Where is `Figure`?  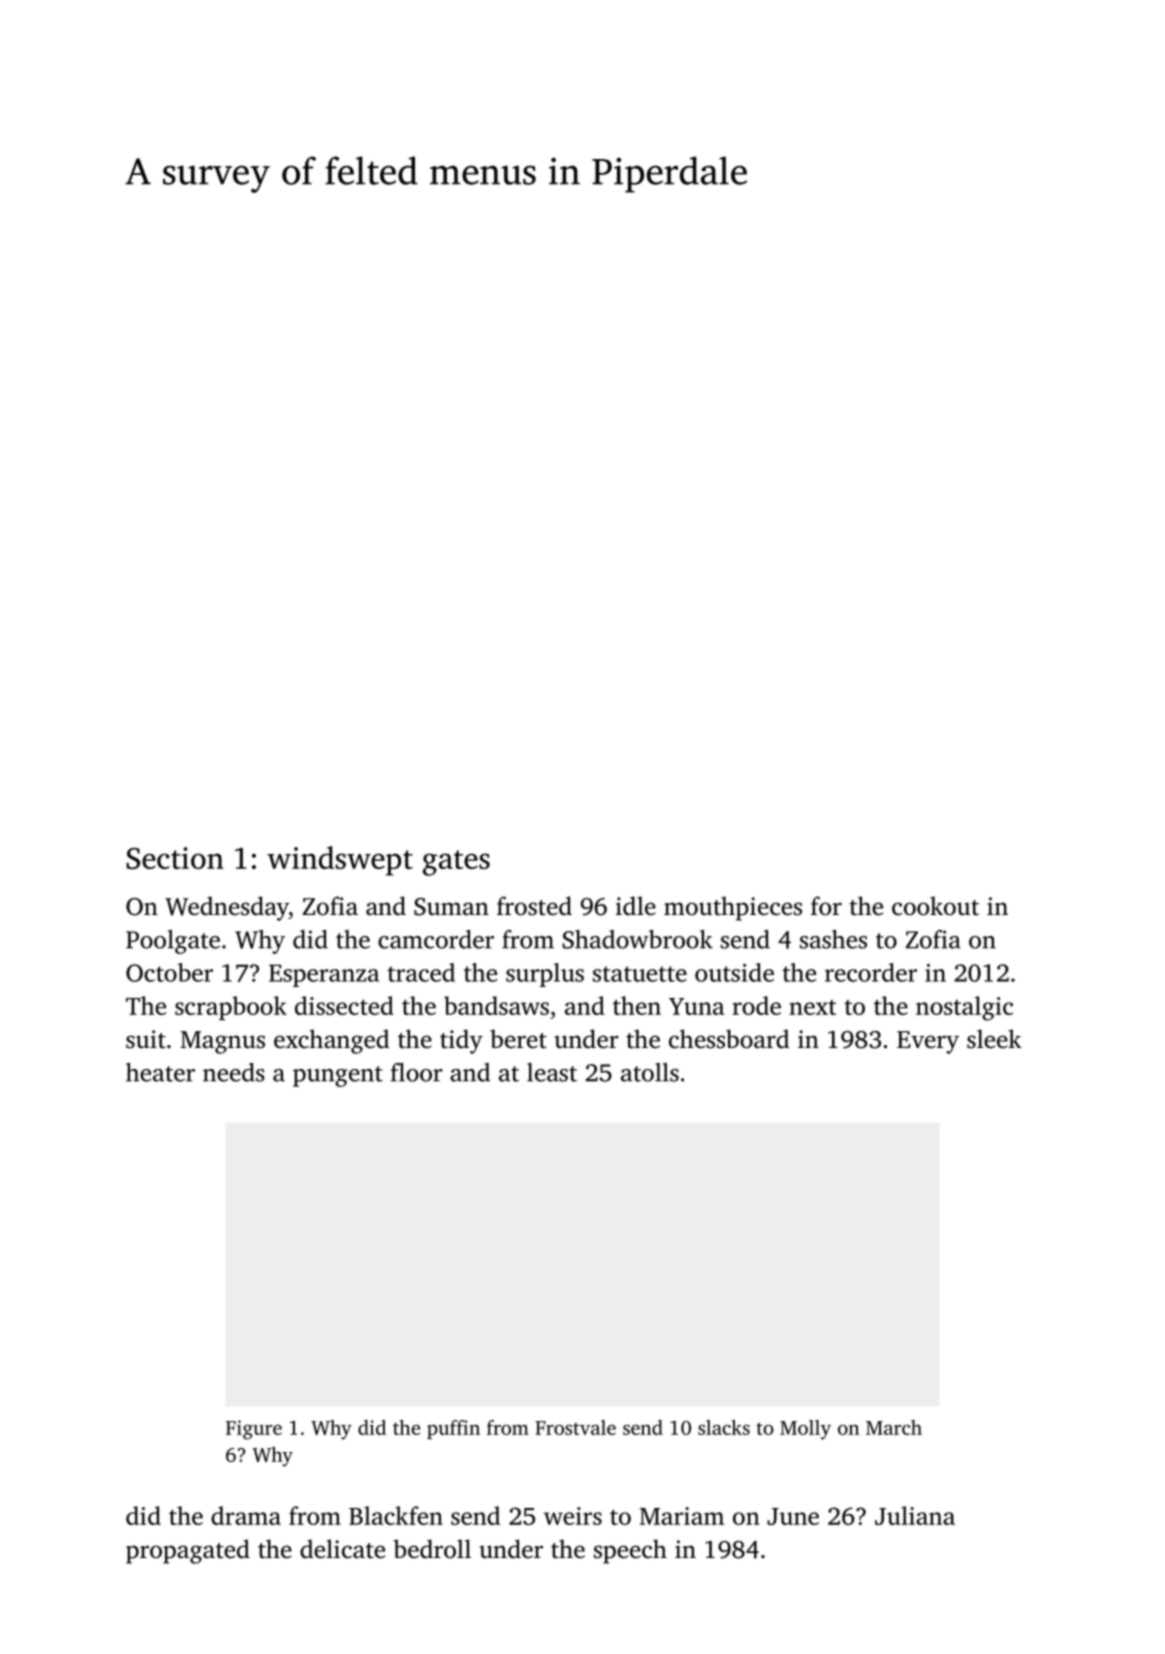 Figure is located at coordinates (254, 1430).
